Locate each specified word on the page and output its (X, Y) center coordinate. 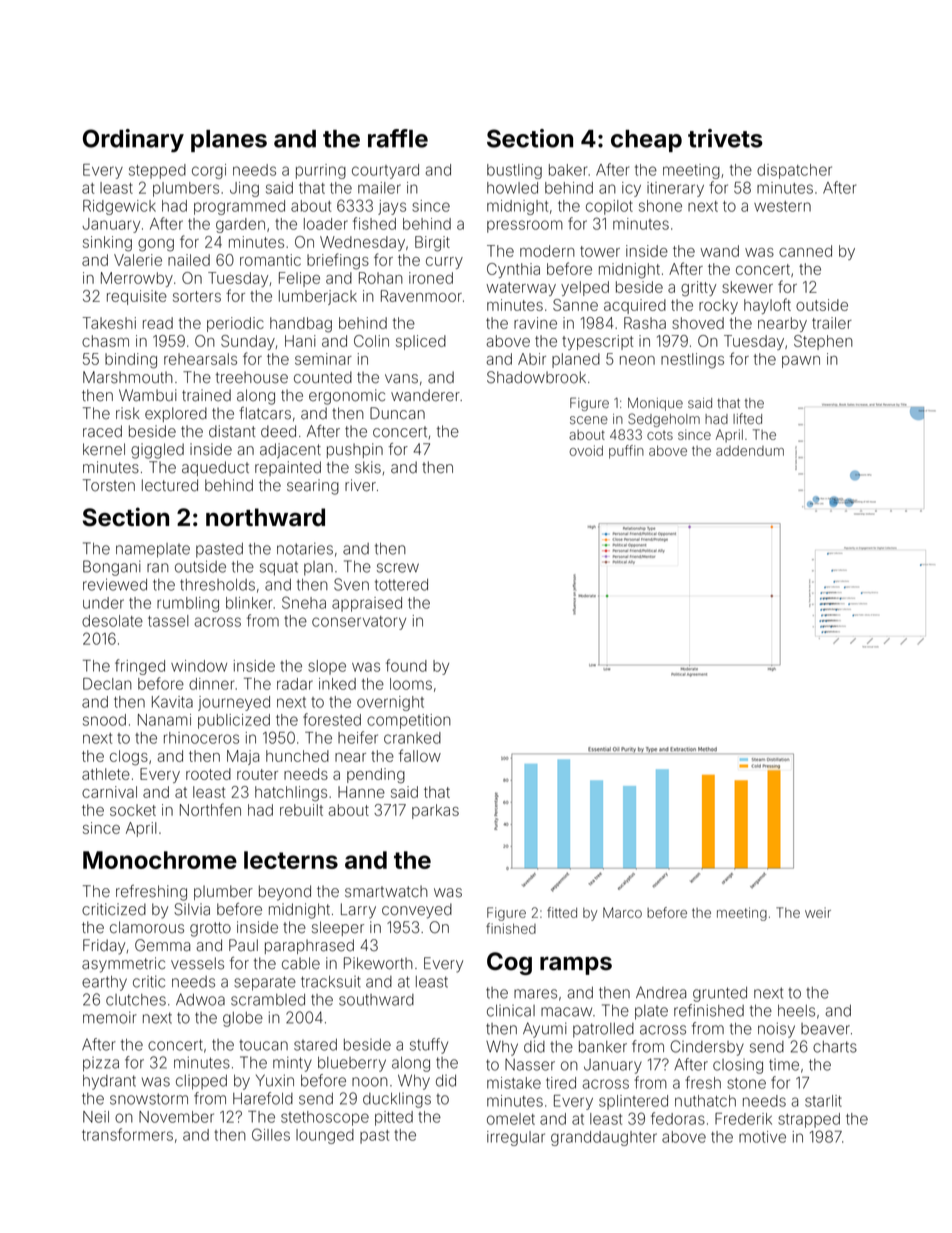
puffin (626, 452)
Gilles (271, 1134)
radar (295, 684)
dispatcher (794, 171)
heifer (358, 737)
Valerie (138, 260)
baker (568, 170)
